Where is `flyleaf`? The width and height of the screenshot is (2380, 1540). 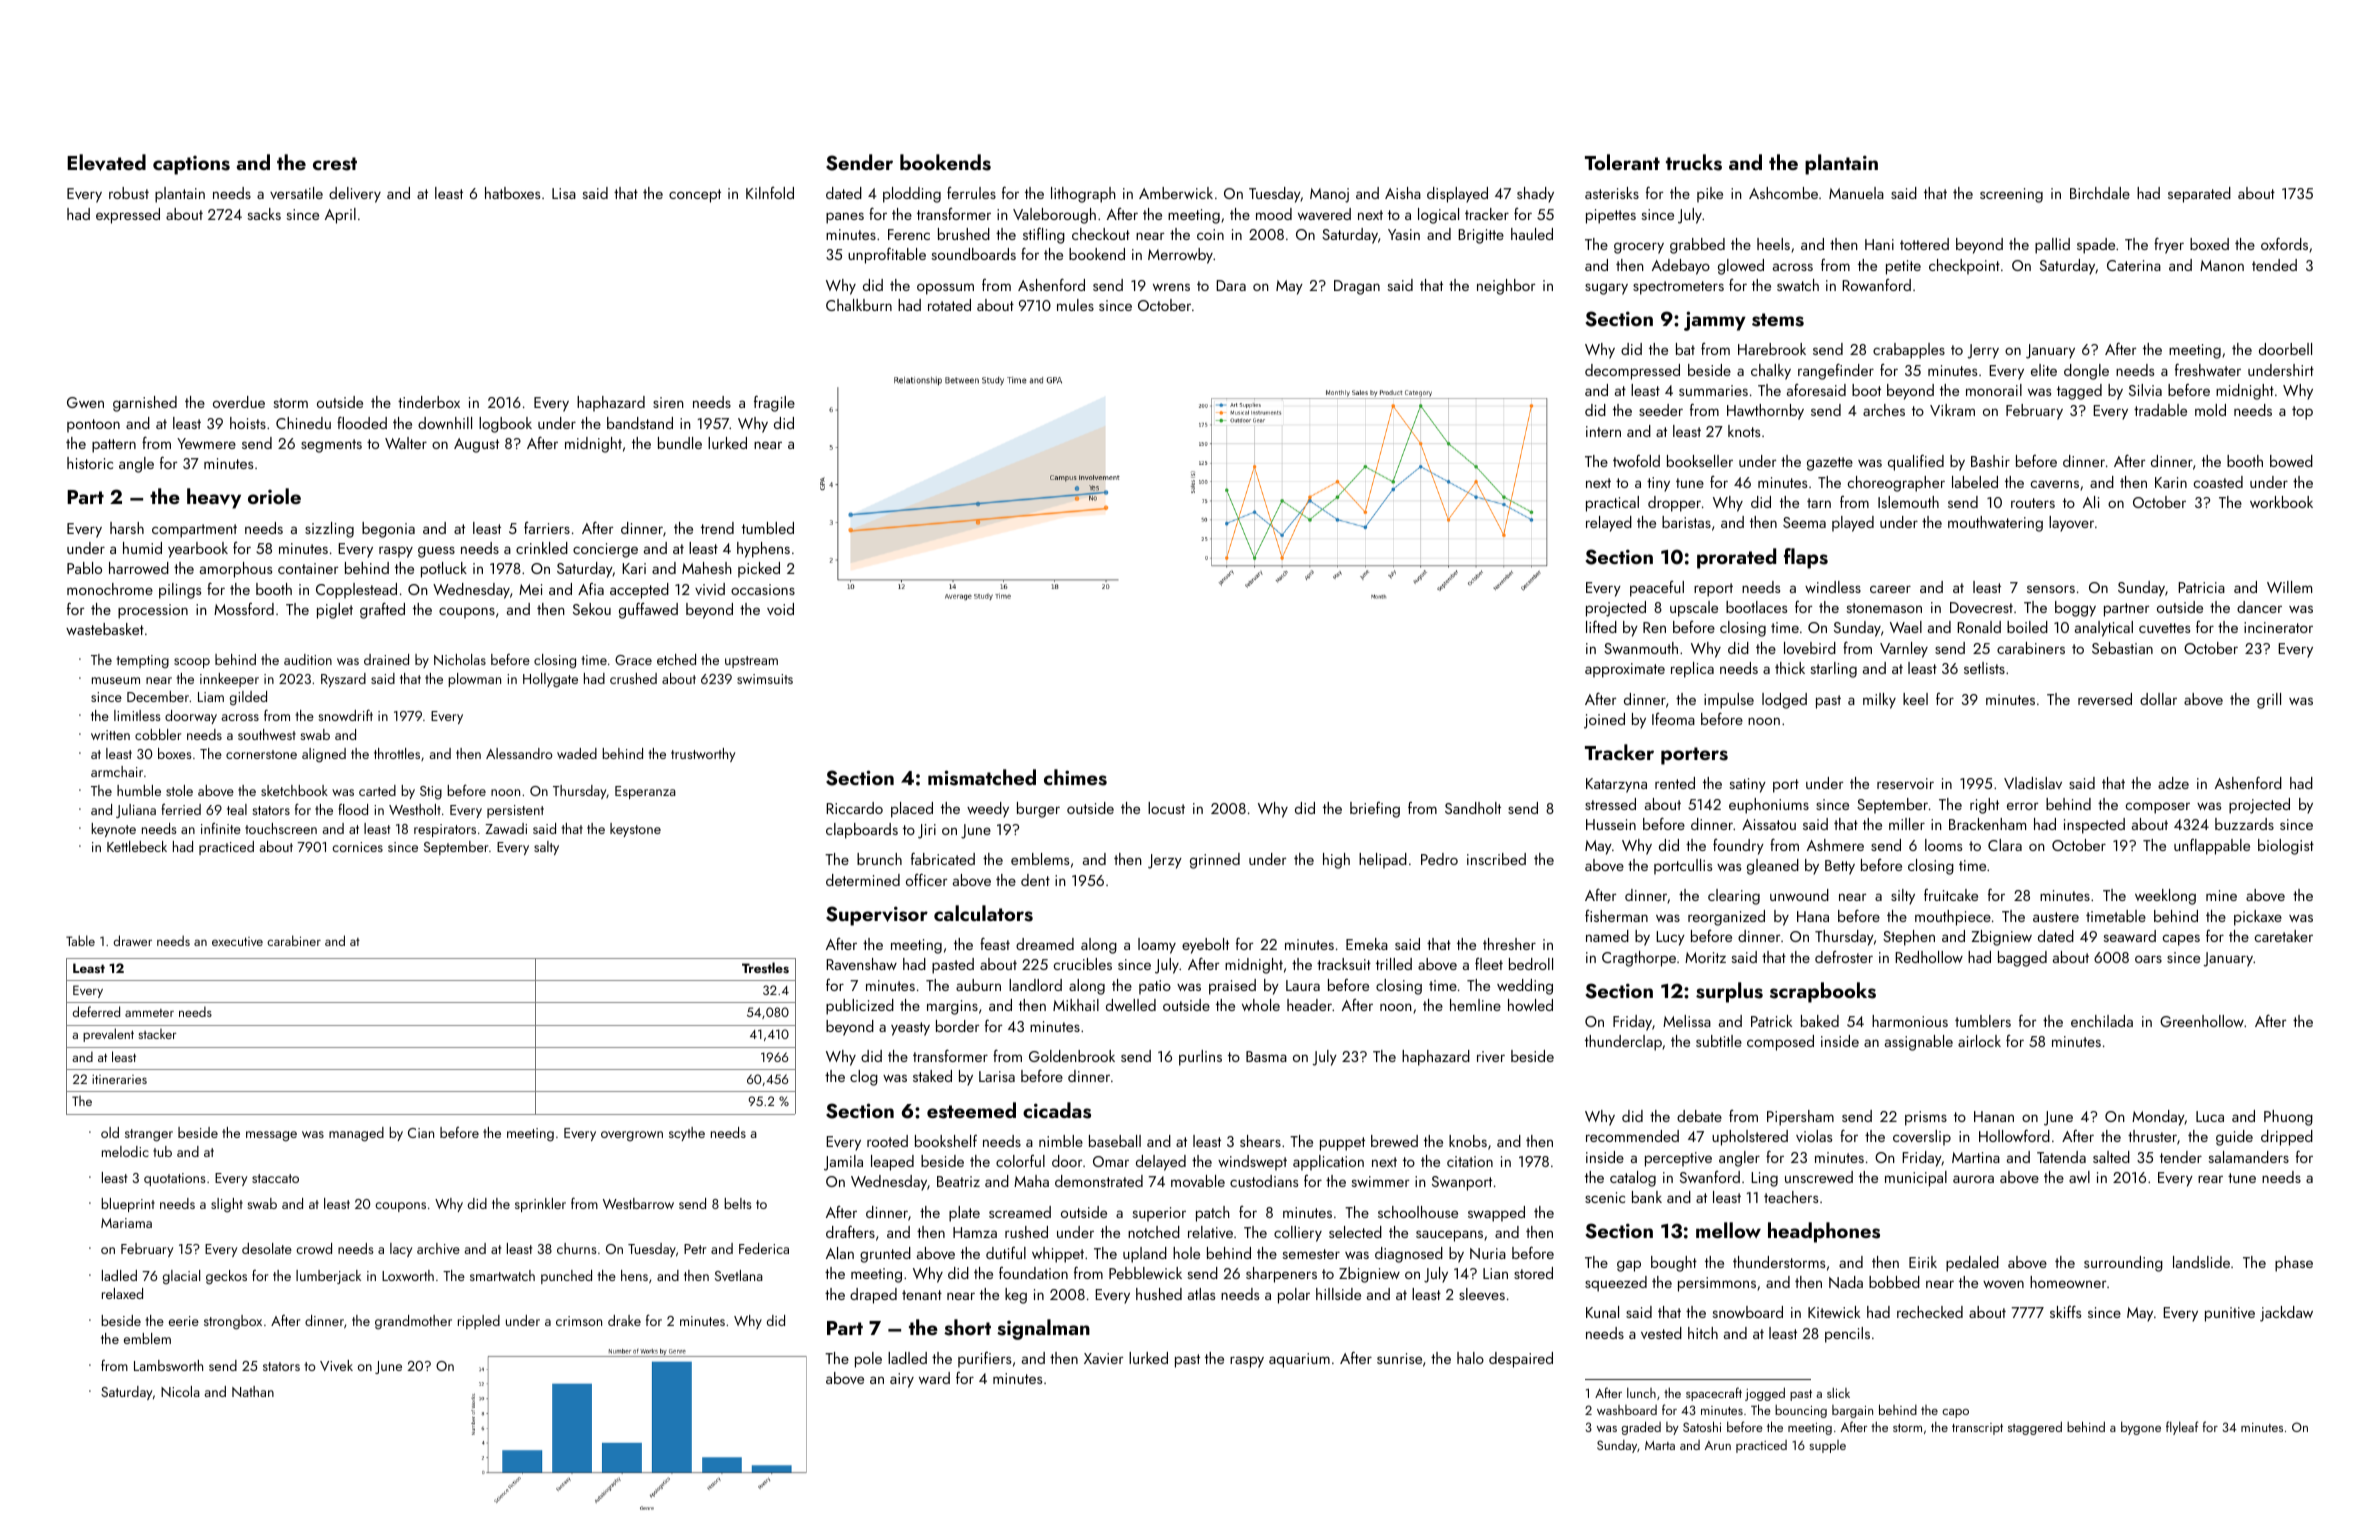 flyleaf is located at coordinates (2182, 1428).
